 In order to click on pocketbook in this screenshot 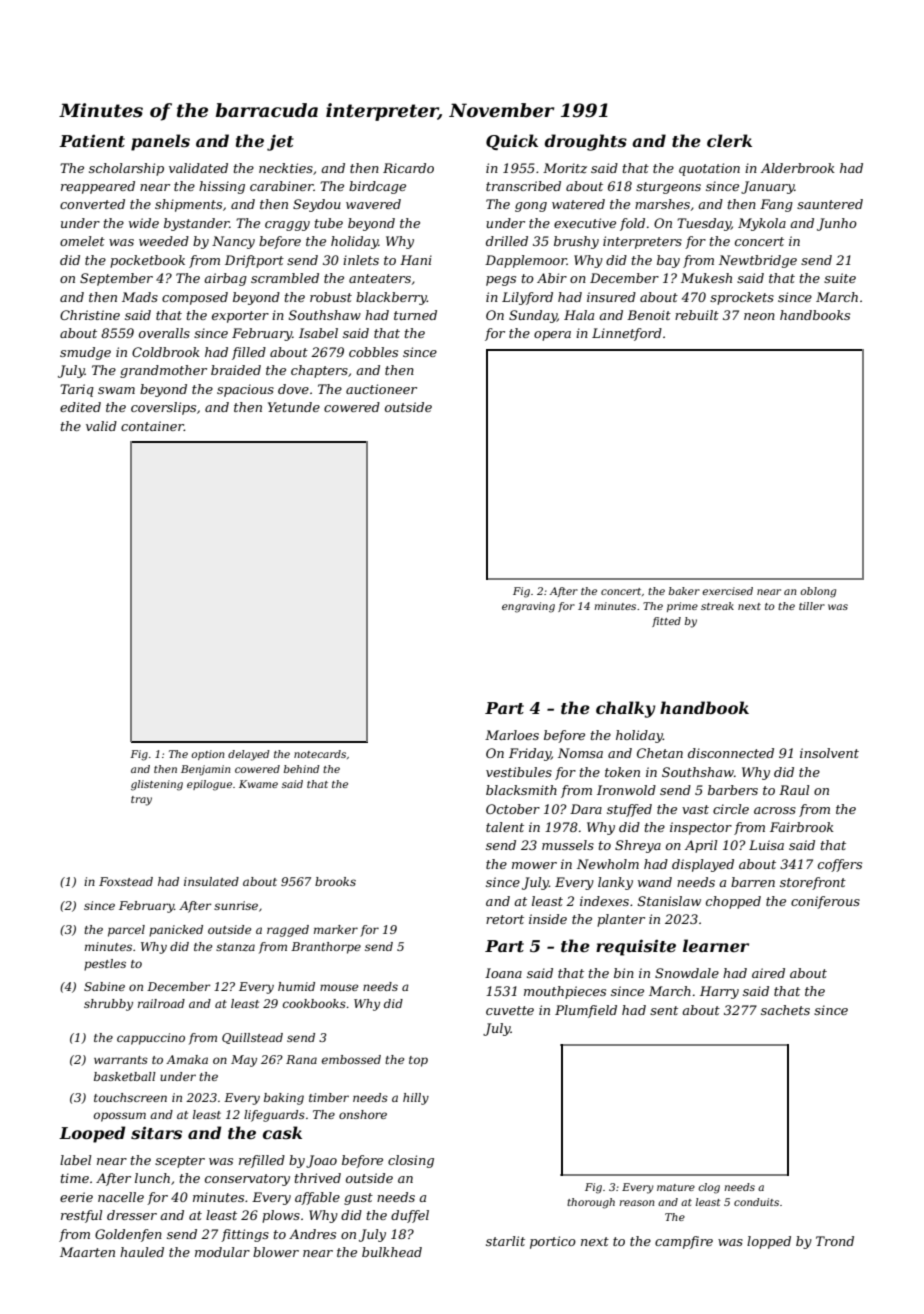, I will do `click(147, 261)`.
